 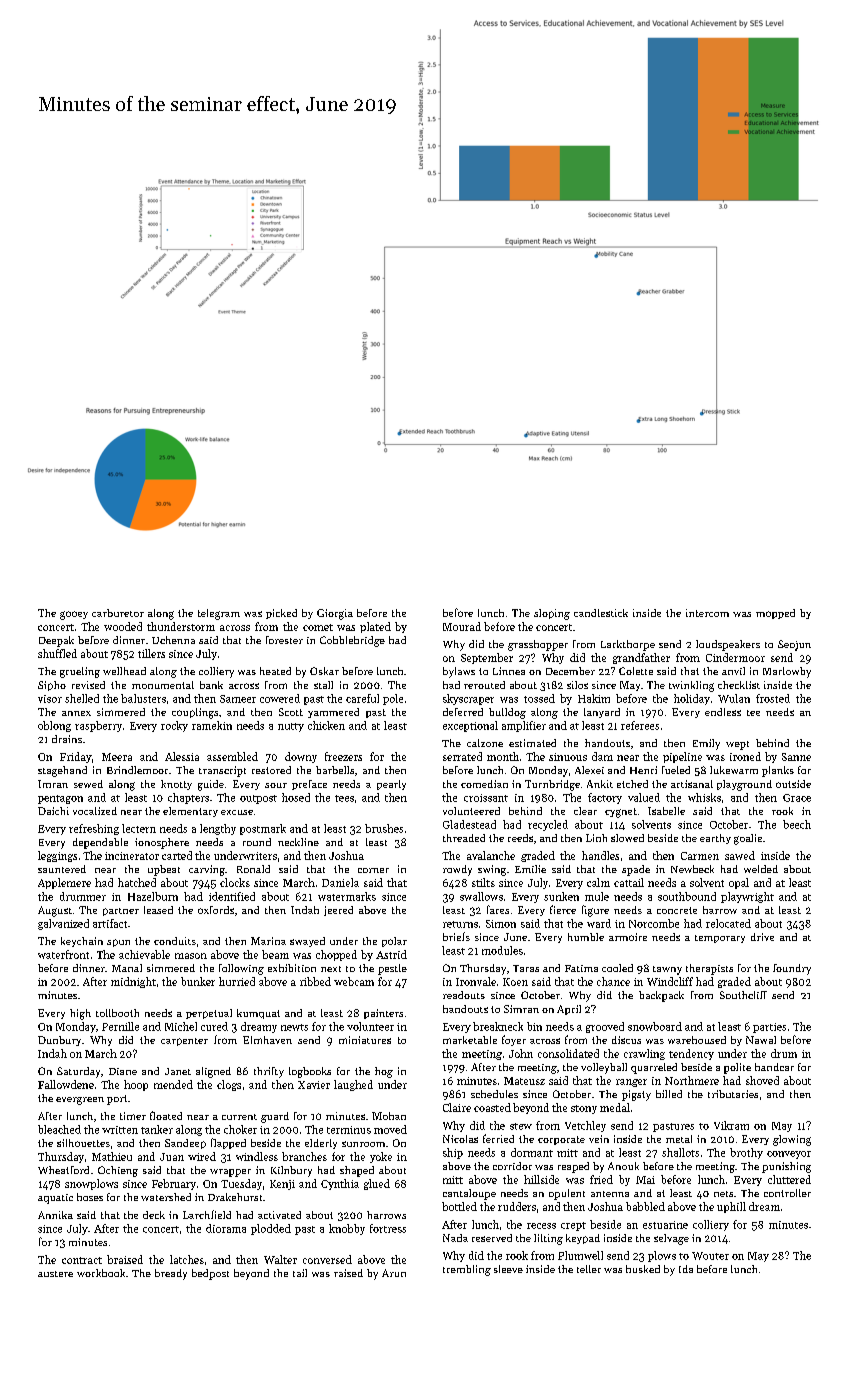 What do you see at coordinates (74, 615) in the page?
I see `gooey` at bounding box center [74, 615].
